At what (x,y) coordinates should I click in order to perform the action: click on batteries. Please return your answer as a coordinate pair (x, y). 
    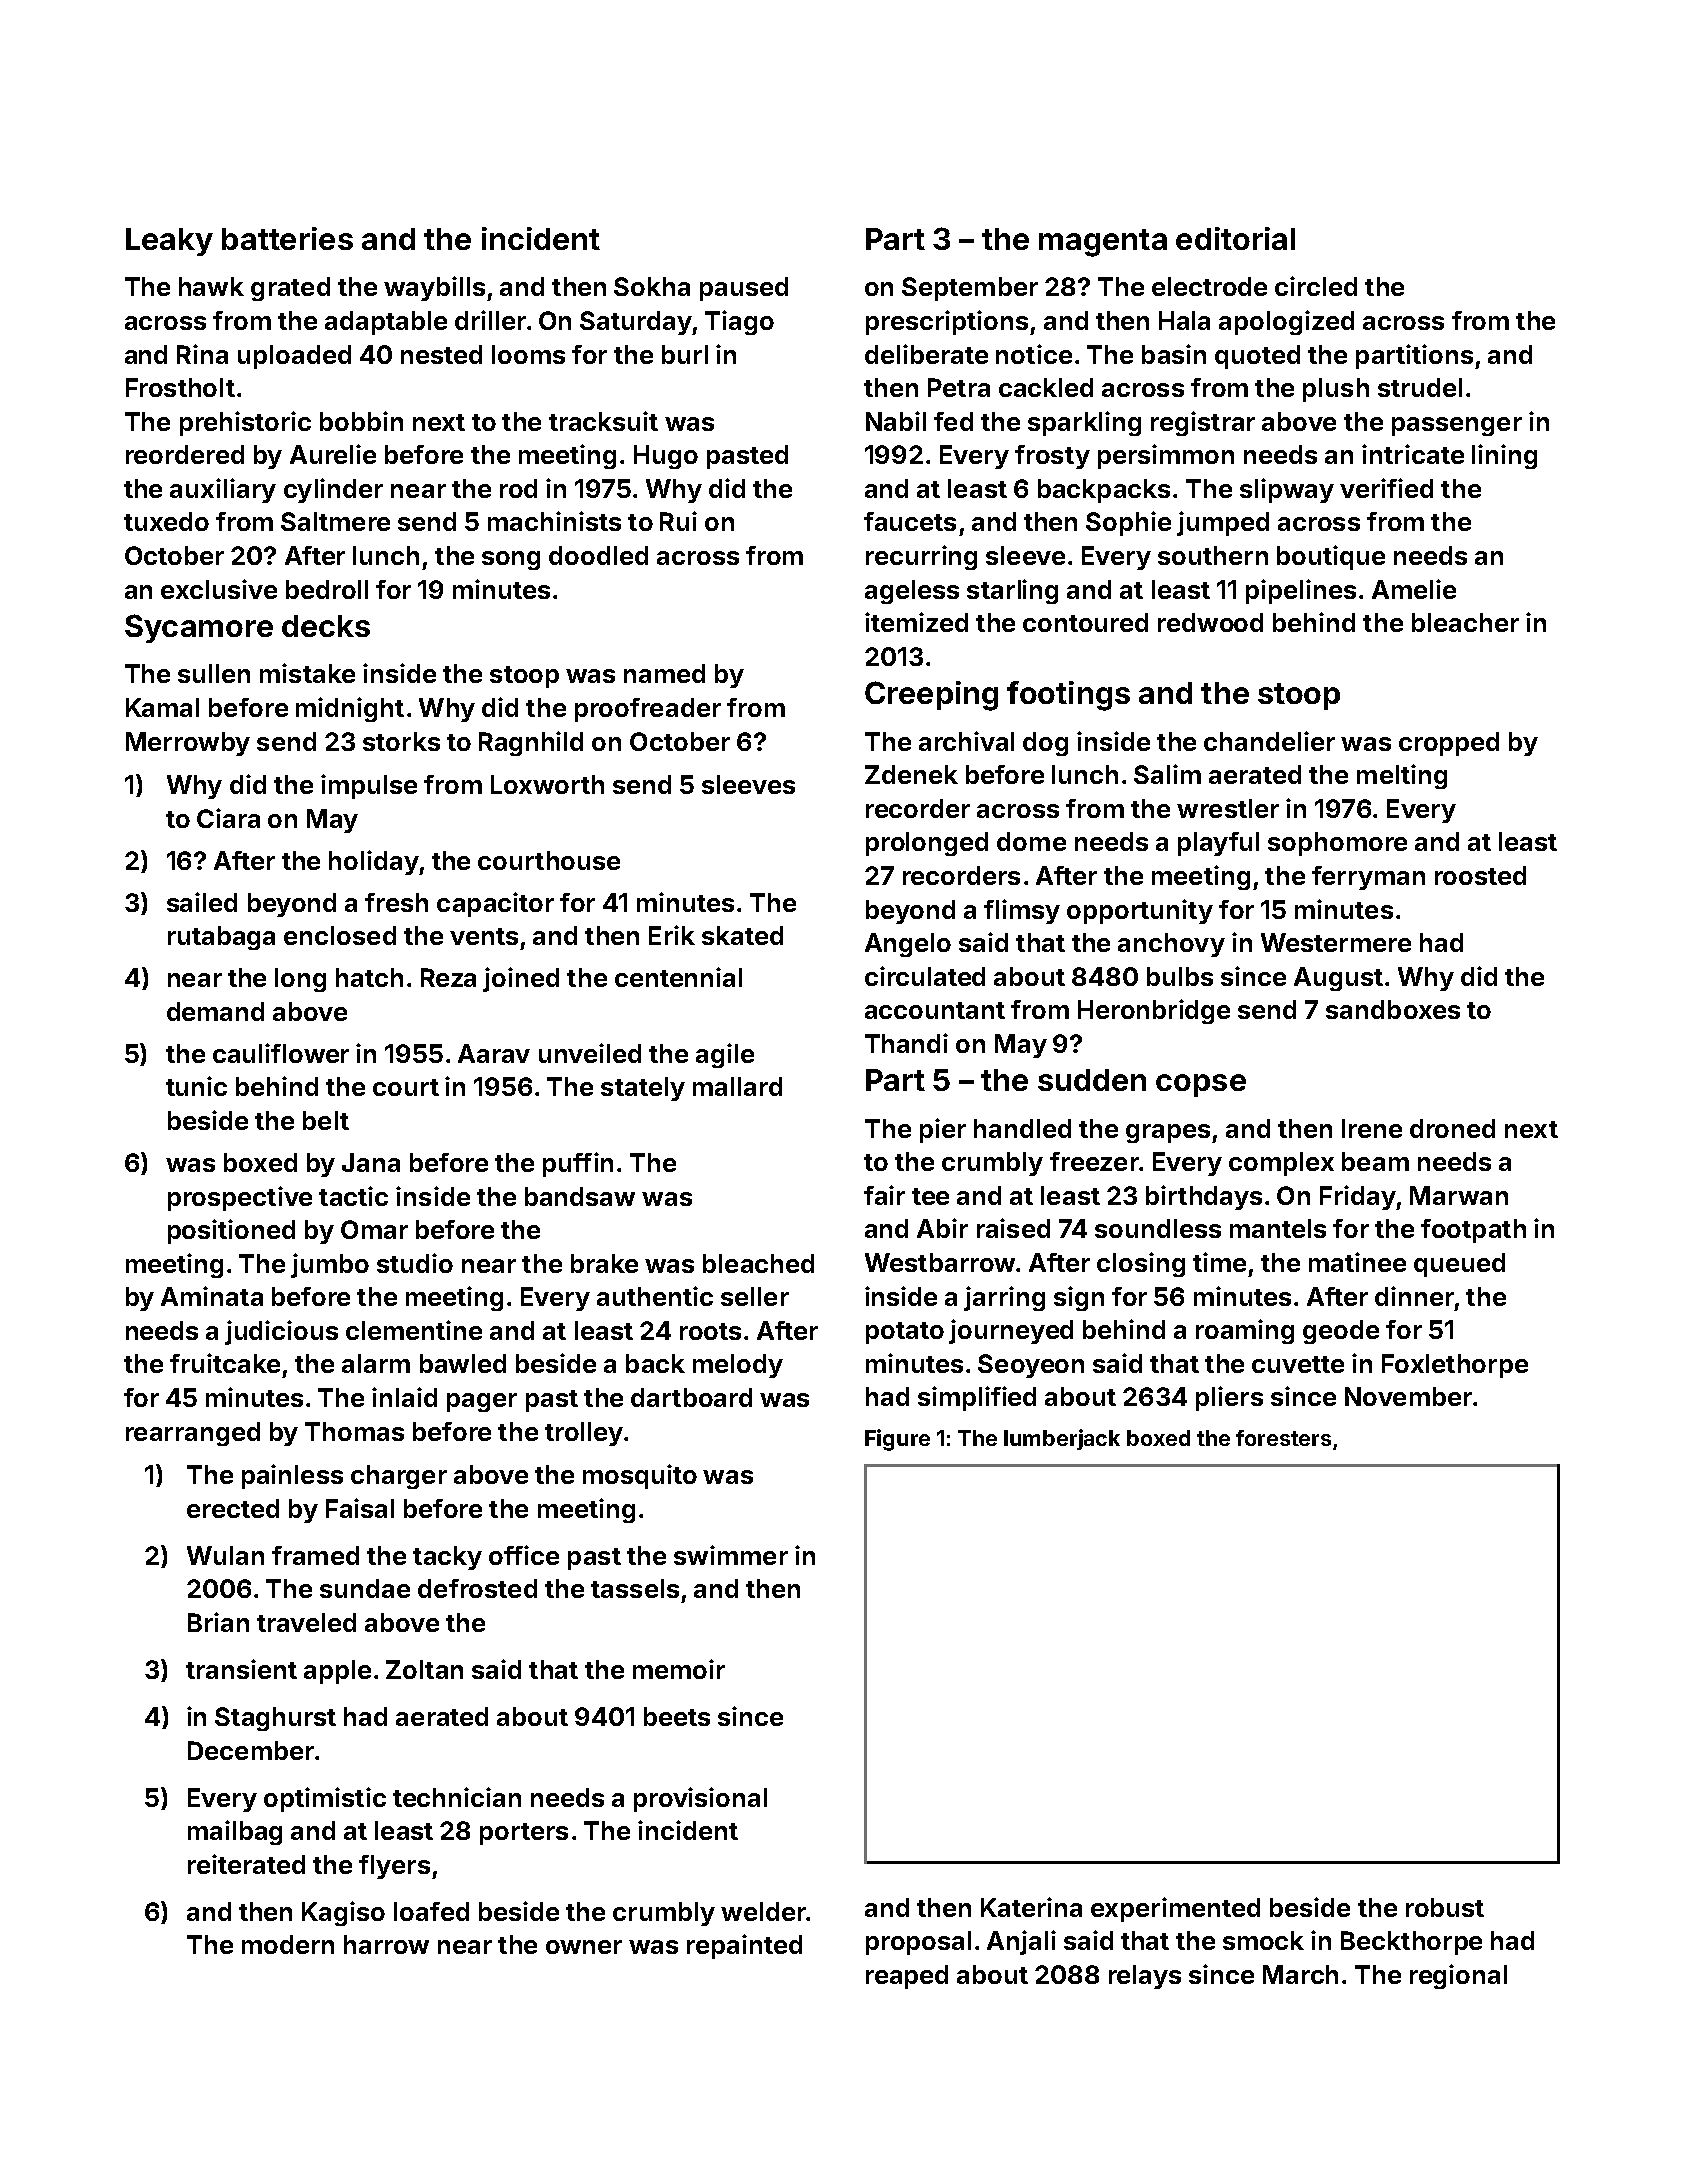
    Looking at the image, I should click on (287, 238).
